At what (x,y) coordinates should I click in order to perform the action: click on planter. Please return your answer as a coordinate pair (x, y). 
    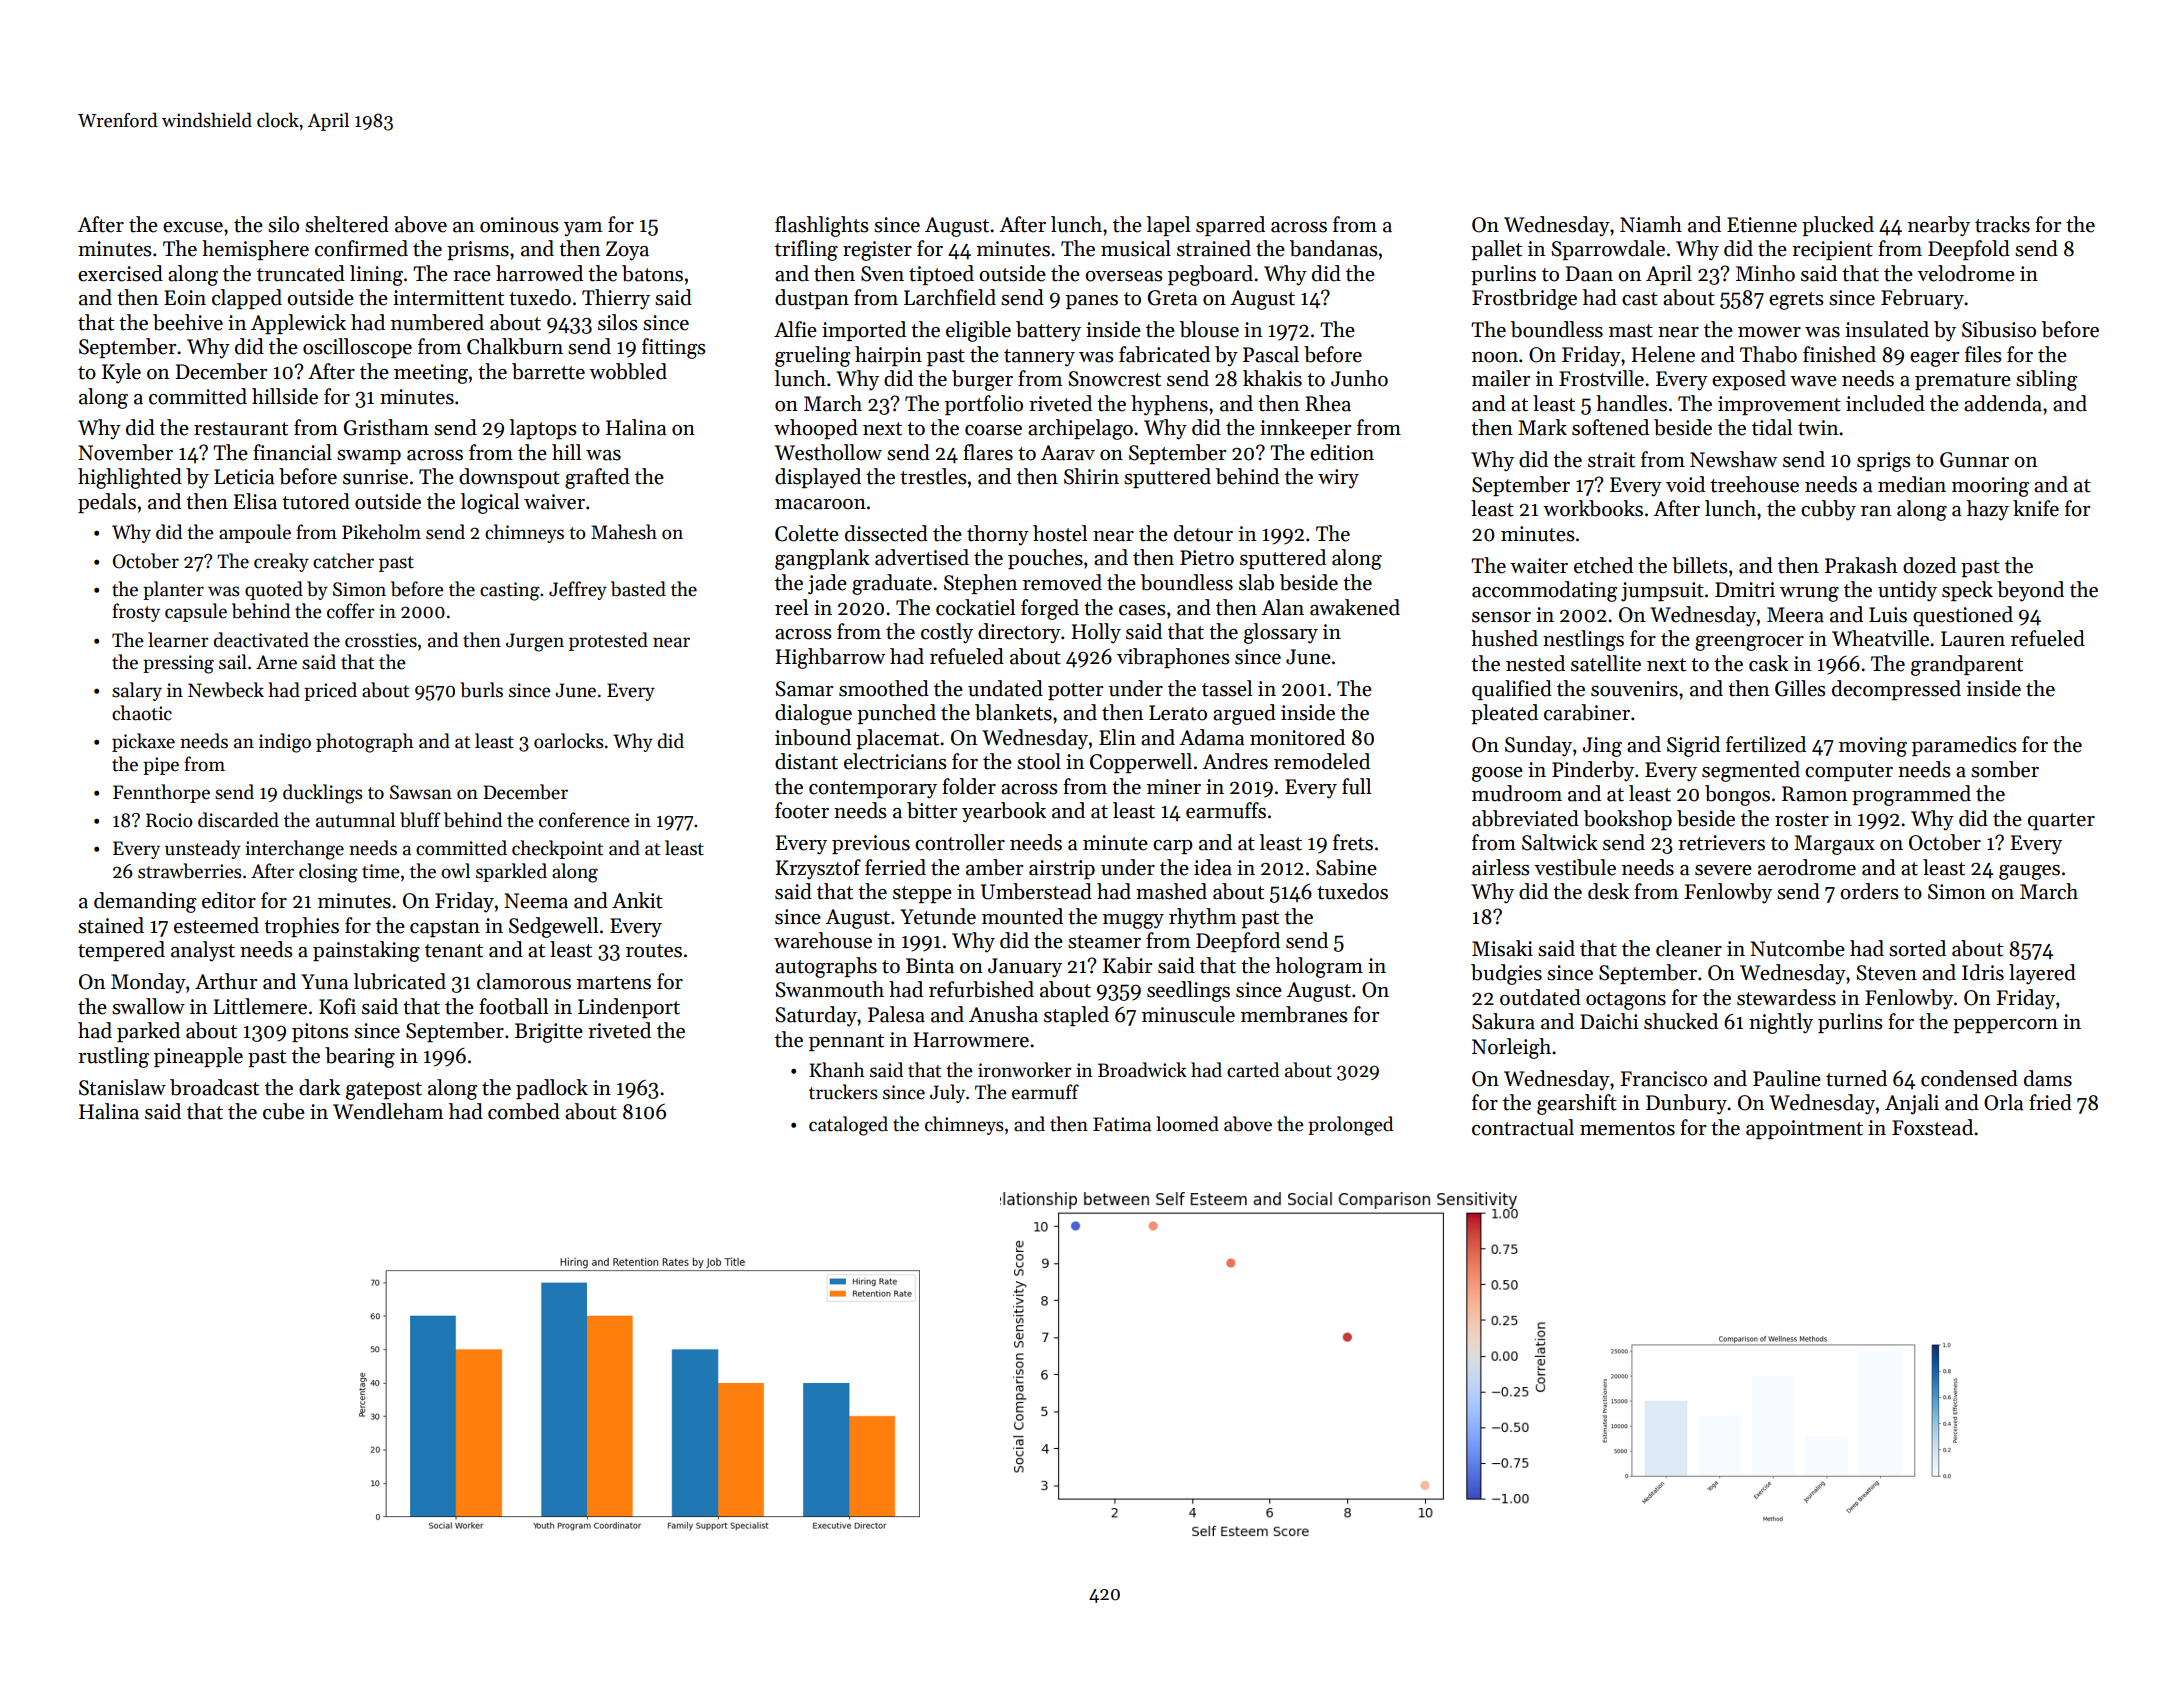
    Looking at the image, I should click on (173, 590).
